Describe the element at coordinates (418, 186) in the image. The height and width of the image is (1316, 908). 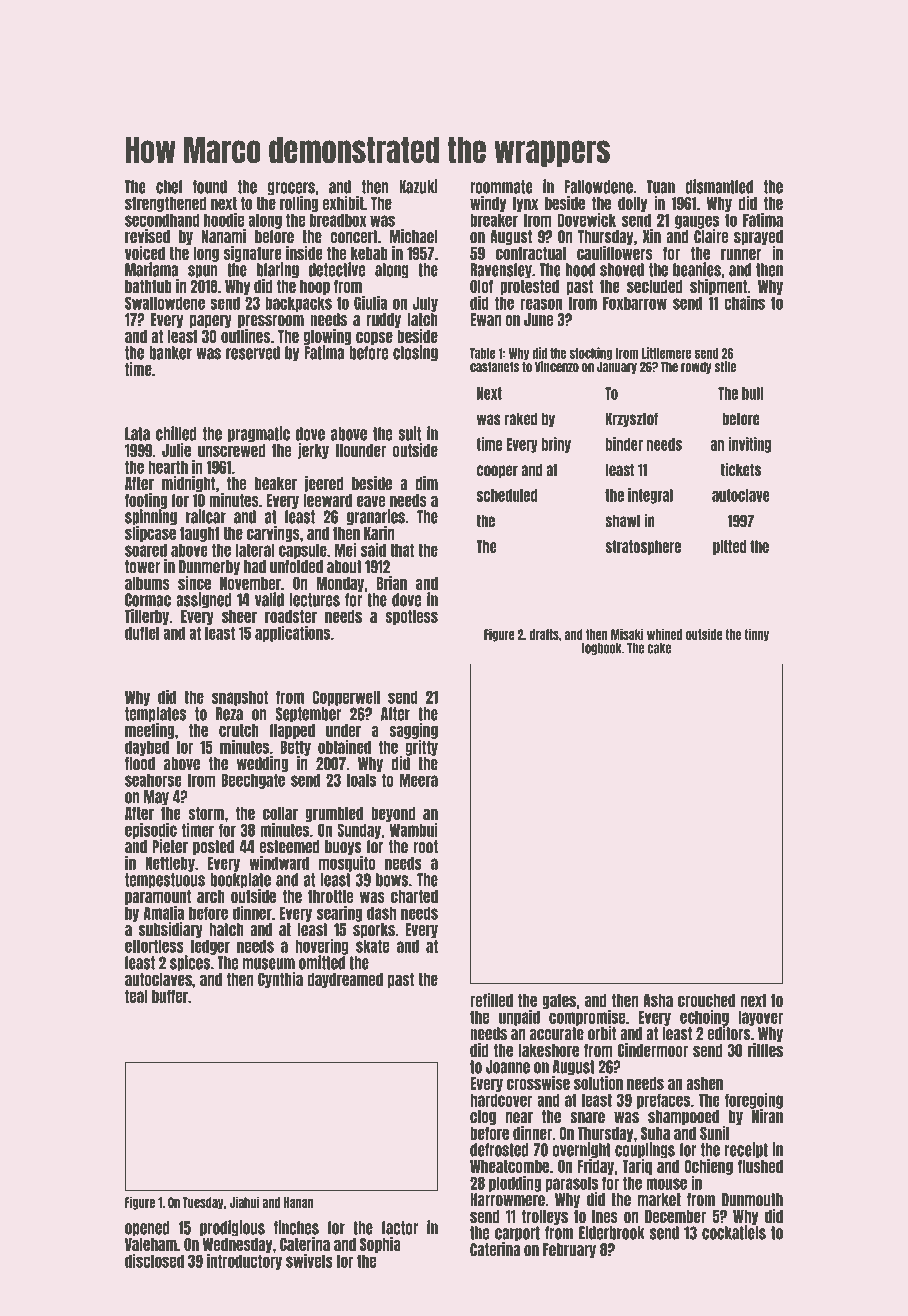
I see `Kazuki` at that location.
